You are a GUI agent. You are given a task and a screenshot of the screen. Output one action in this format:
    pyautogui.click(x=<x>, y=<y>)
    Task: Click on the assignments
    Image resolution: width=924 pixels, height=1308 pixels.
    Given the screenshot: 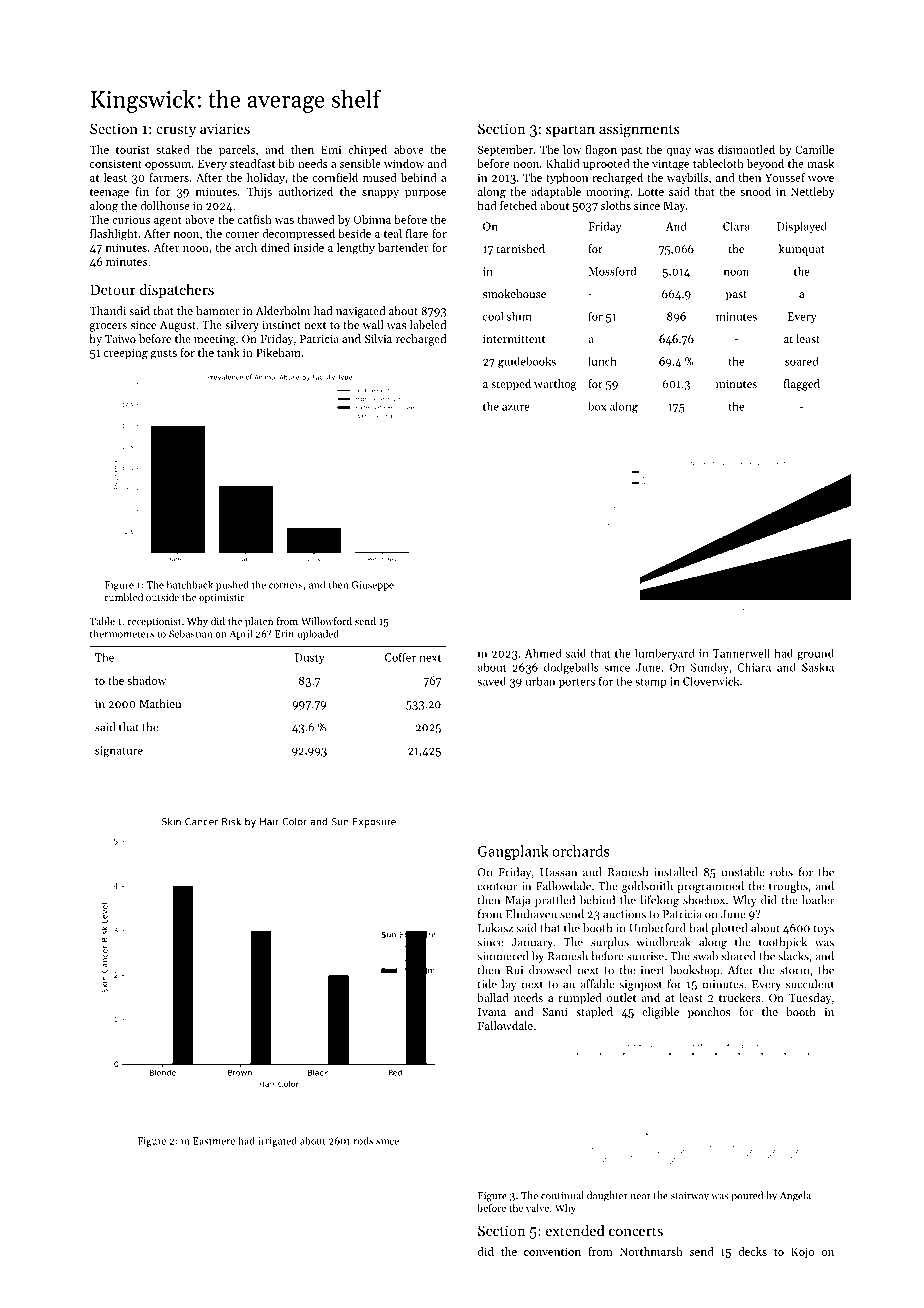 What is the action you would take?
    pyautogui.click(x=639, y=130)
